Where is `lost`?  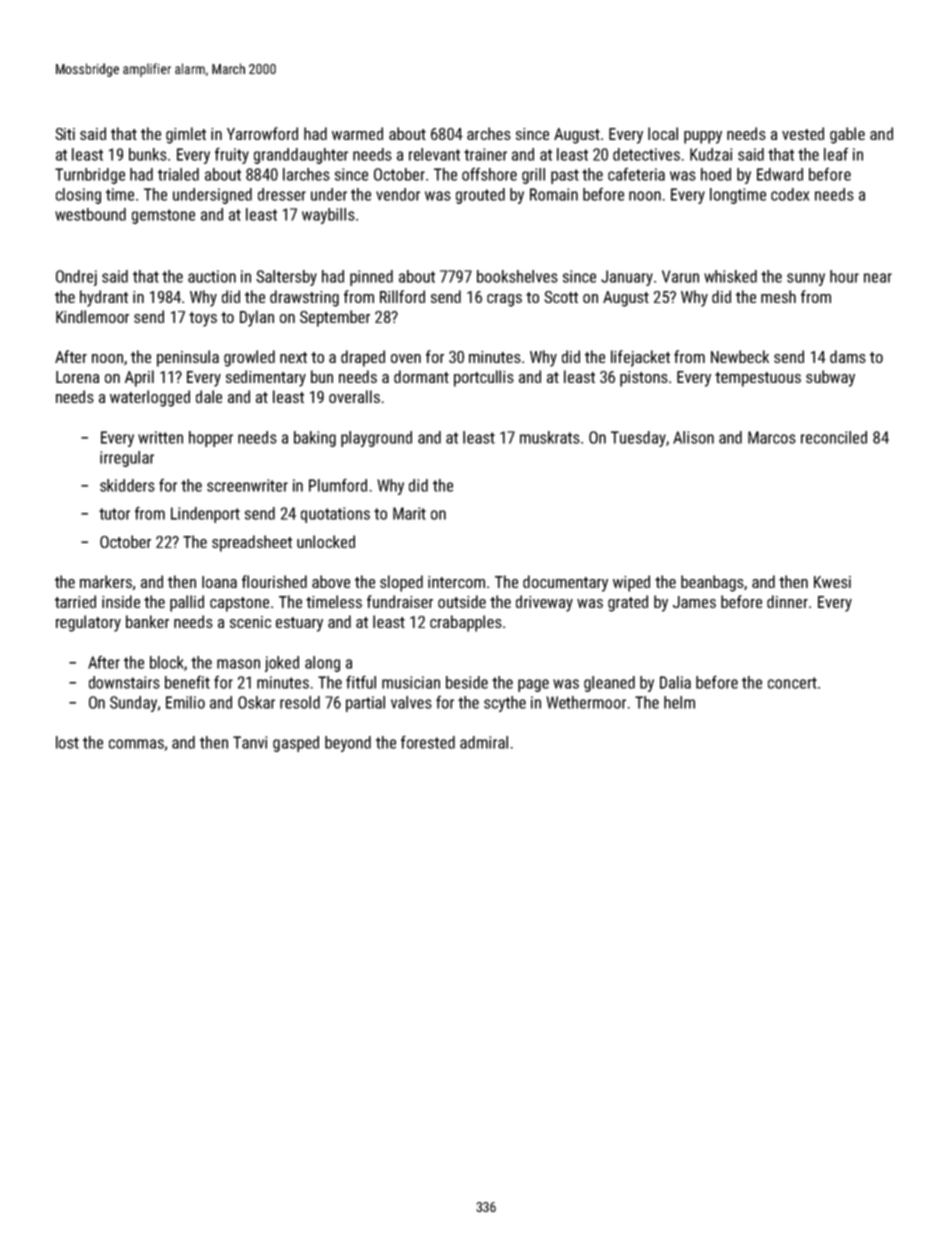
lost is located at coordinates (67, 742).
